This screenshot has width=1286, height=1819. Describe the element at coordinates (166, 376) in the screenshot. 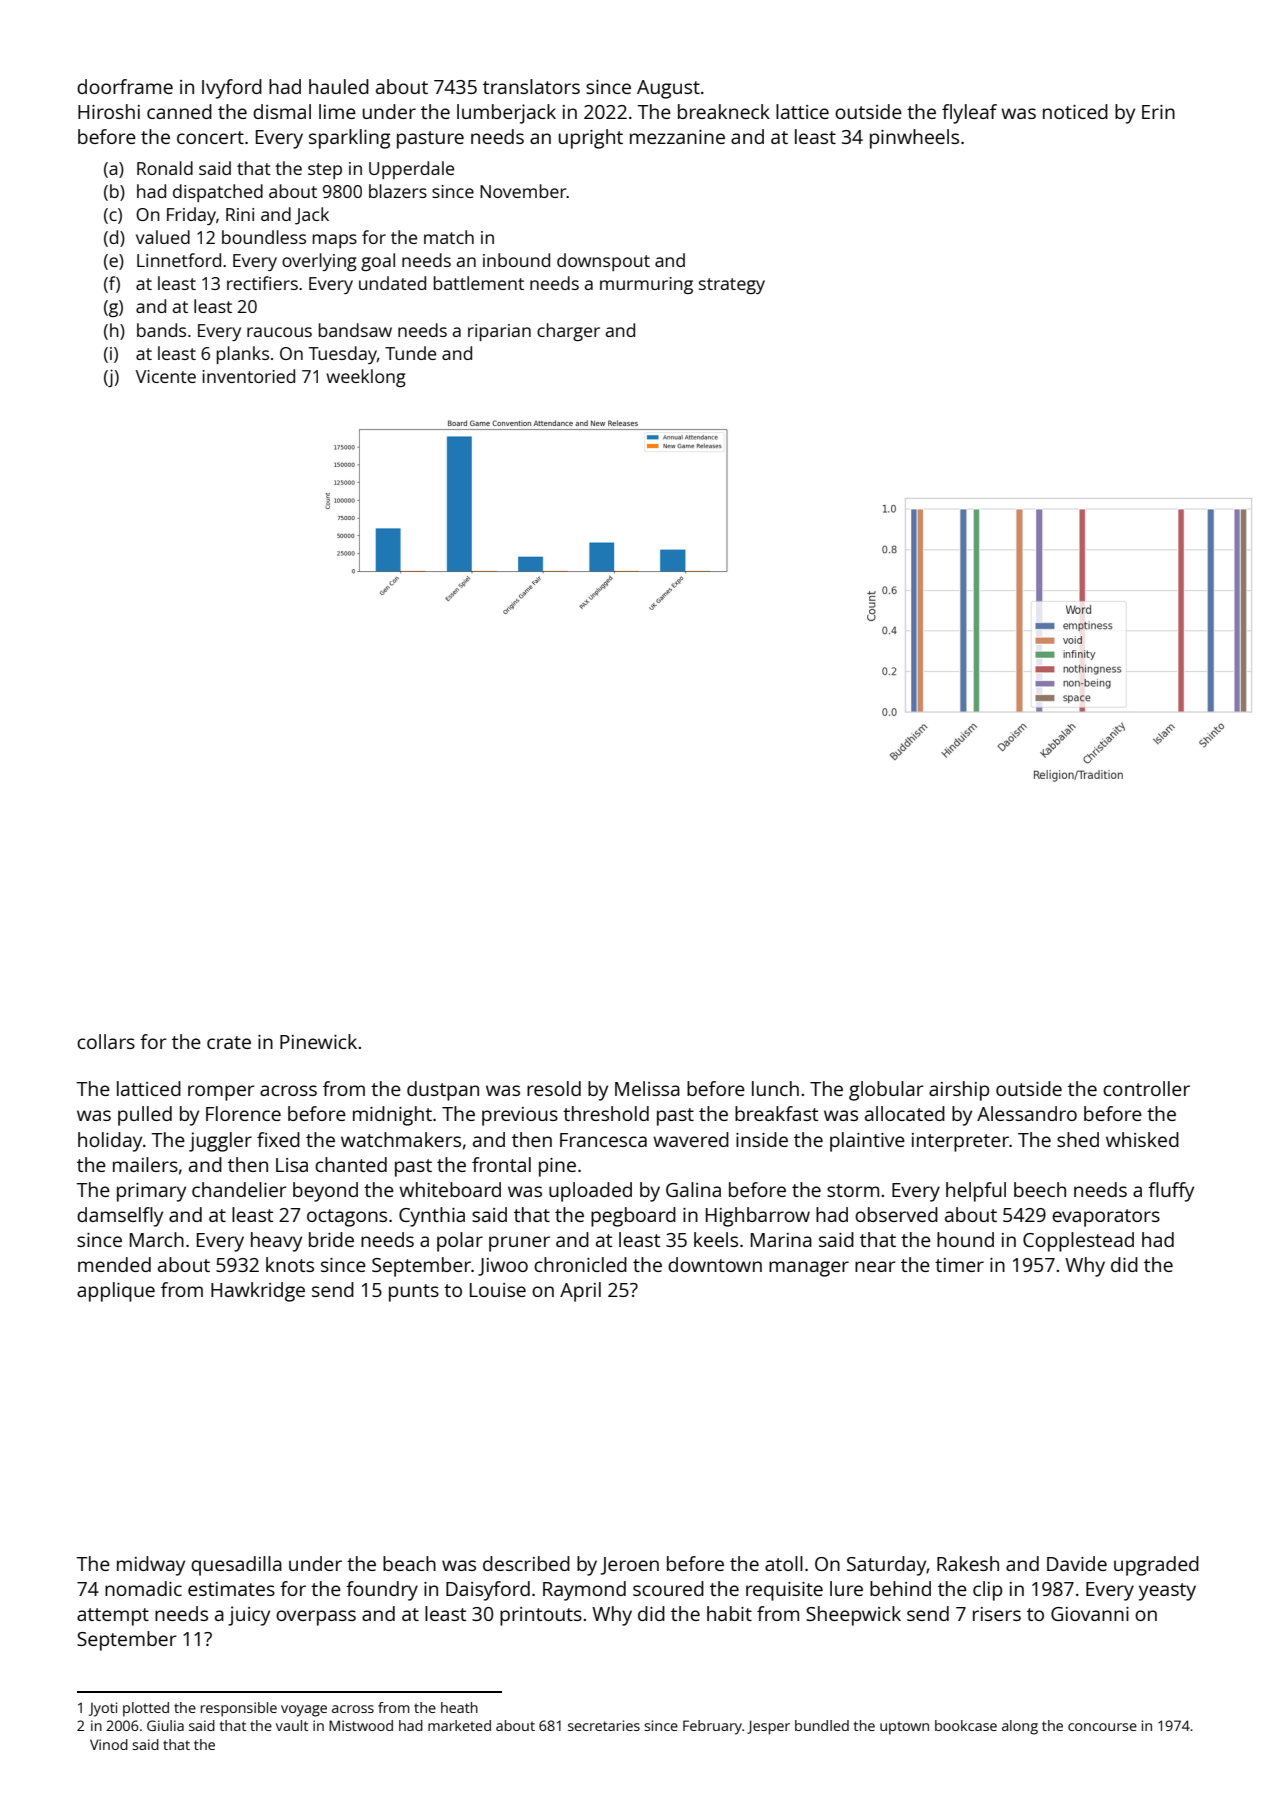

I see `Vicente` at that location.
